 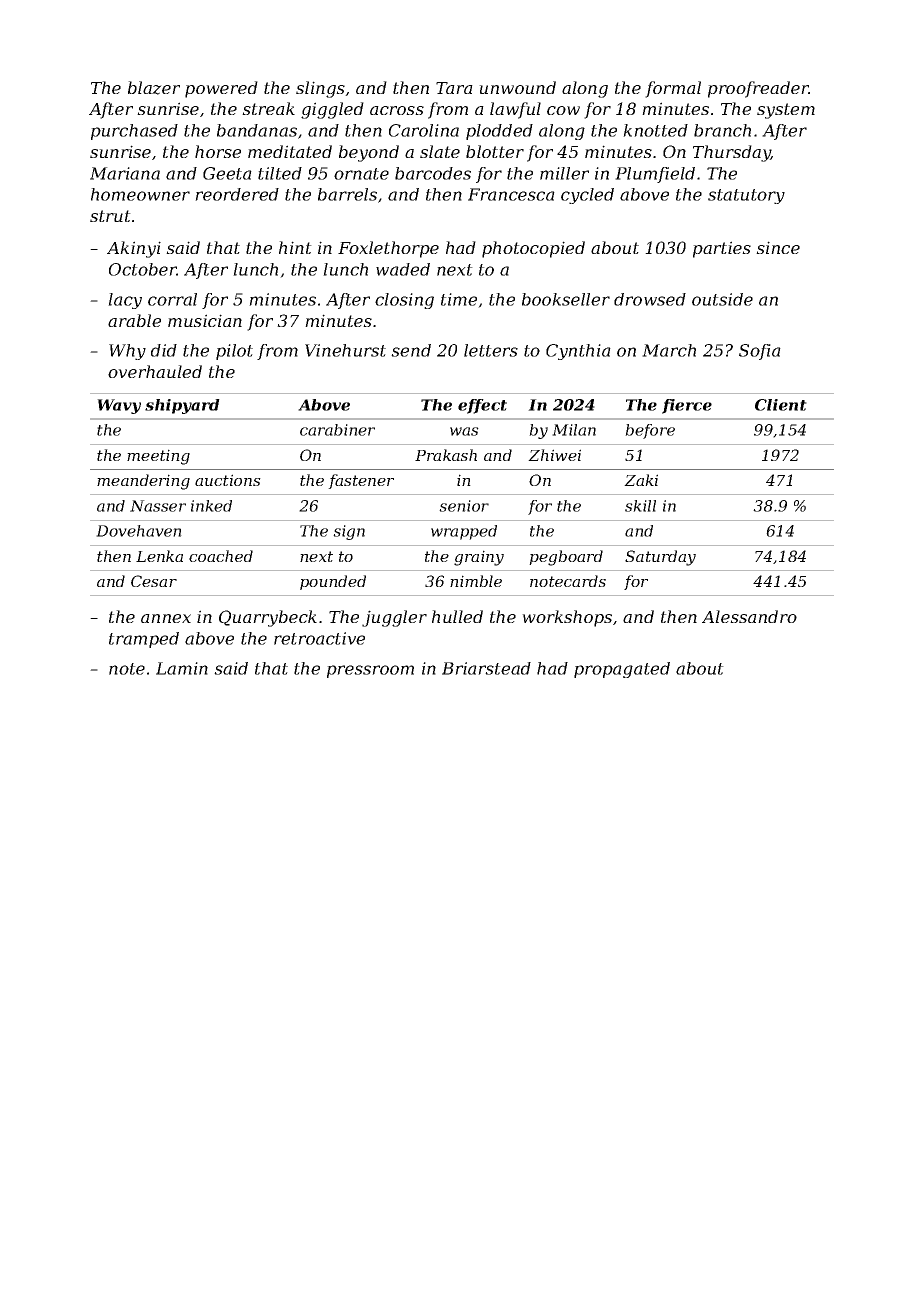 I want to click on Francesca, so click(x=511, y=194).
